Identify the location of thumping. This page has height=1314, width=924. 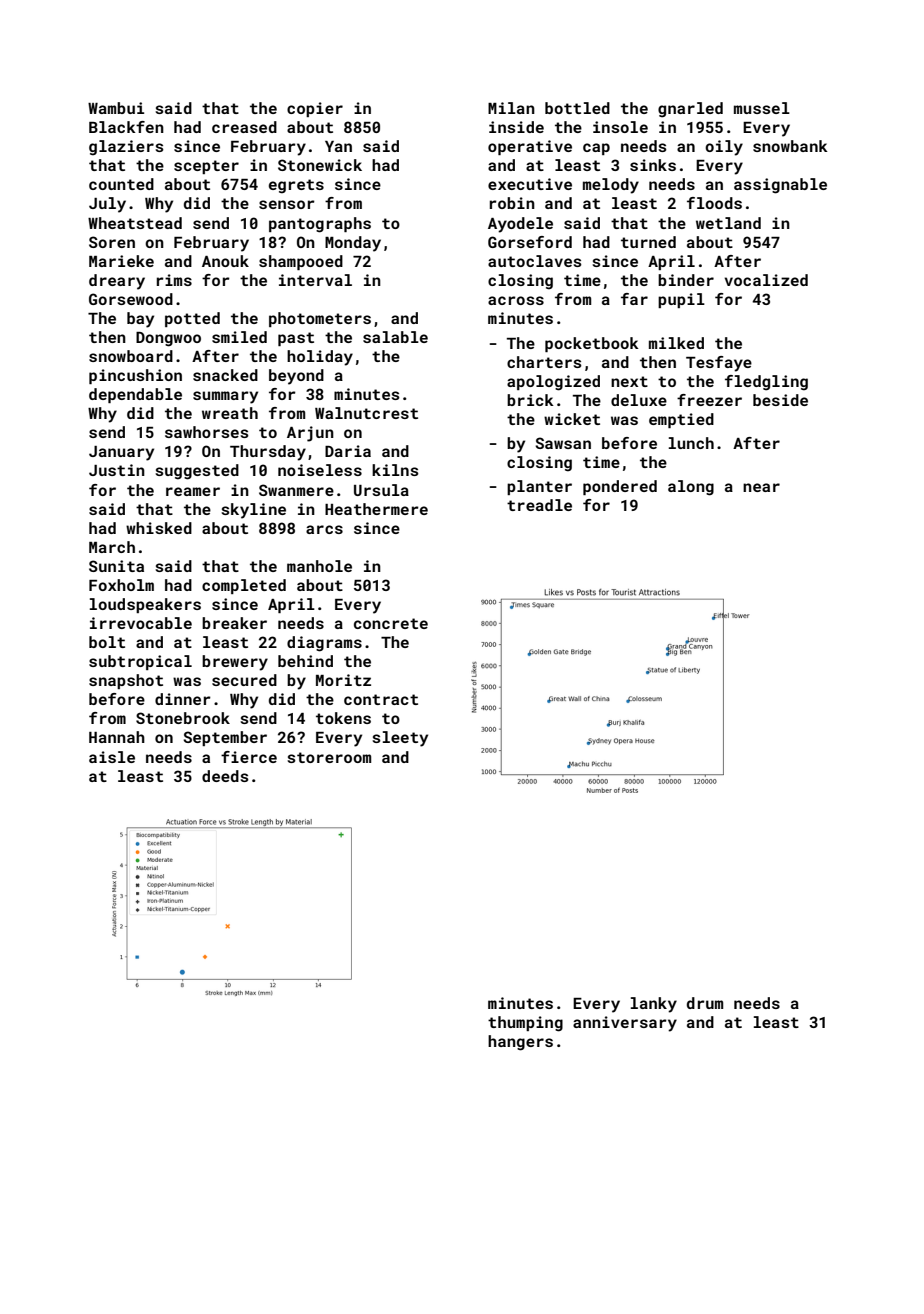
(525, 1024).
